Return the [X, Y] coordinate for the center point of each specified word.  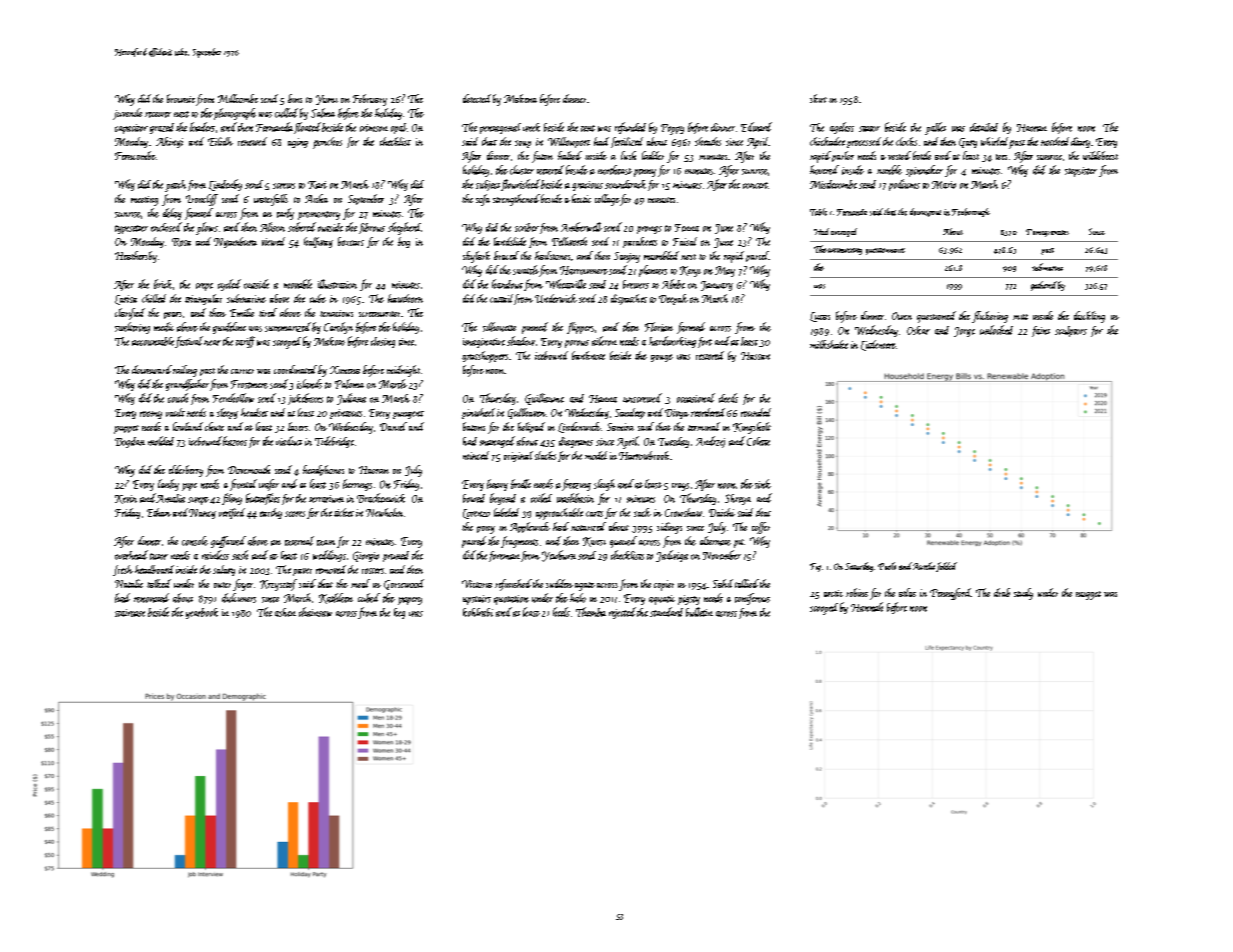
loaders [202, 127]
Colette [758, 441]
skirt [818, 98]
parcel [757, 256]
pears [173, 315]
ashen [285, 612]
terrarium [326, 499]
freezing [576, 485]
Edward [756, 127]
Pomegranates [1047, 233]
